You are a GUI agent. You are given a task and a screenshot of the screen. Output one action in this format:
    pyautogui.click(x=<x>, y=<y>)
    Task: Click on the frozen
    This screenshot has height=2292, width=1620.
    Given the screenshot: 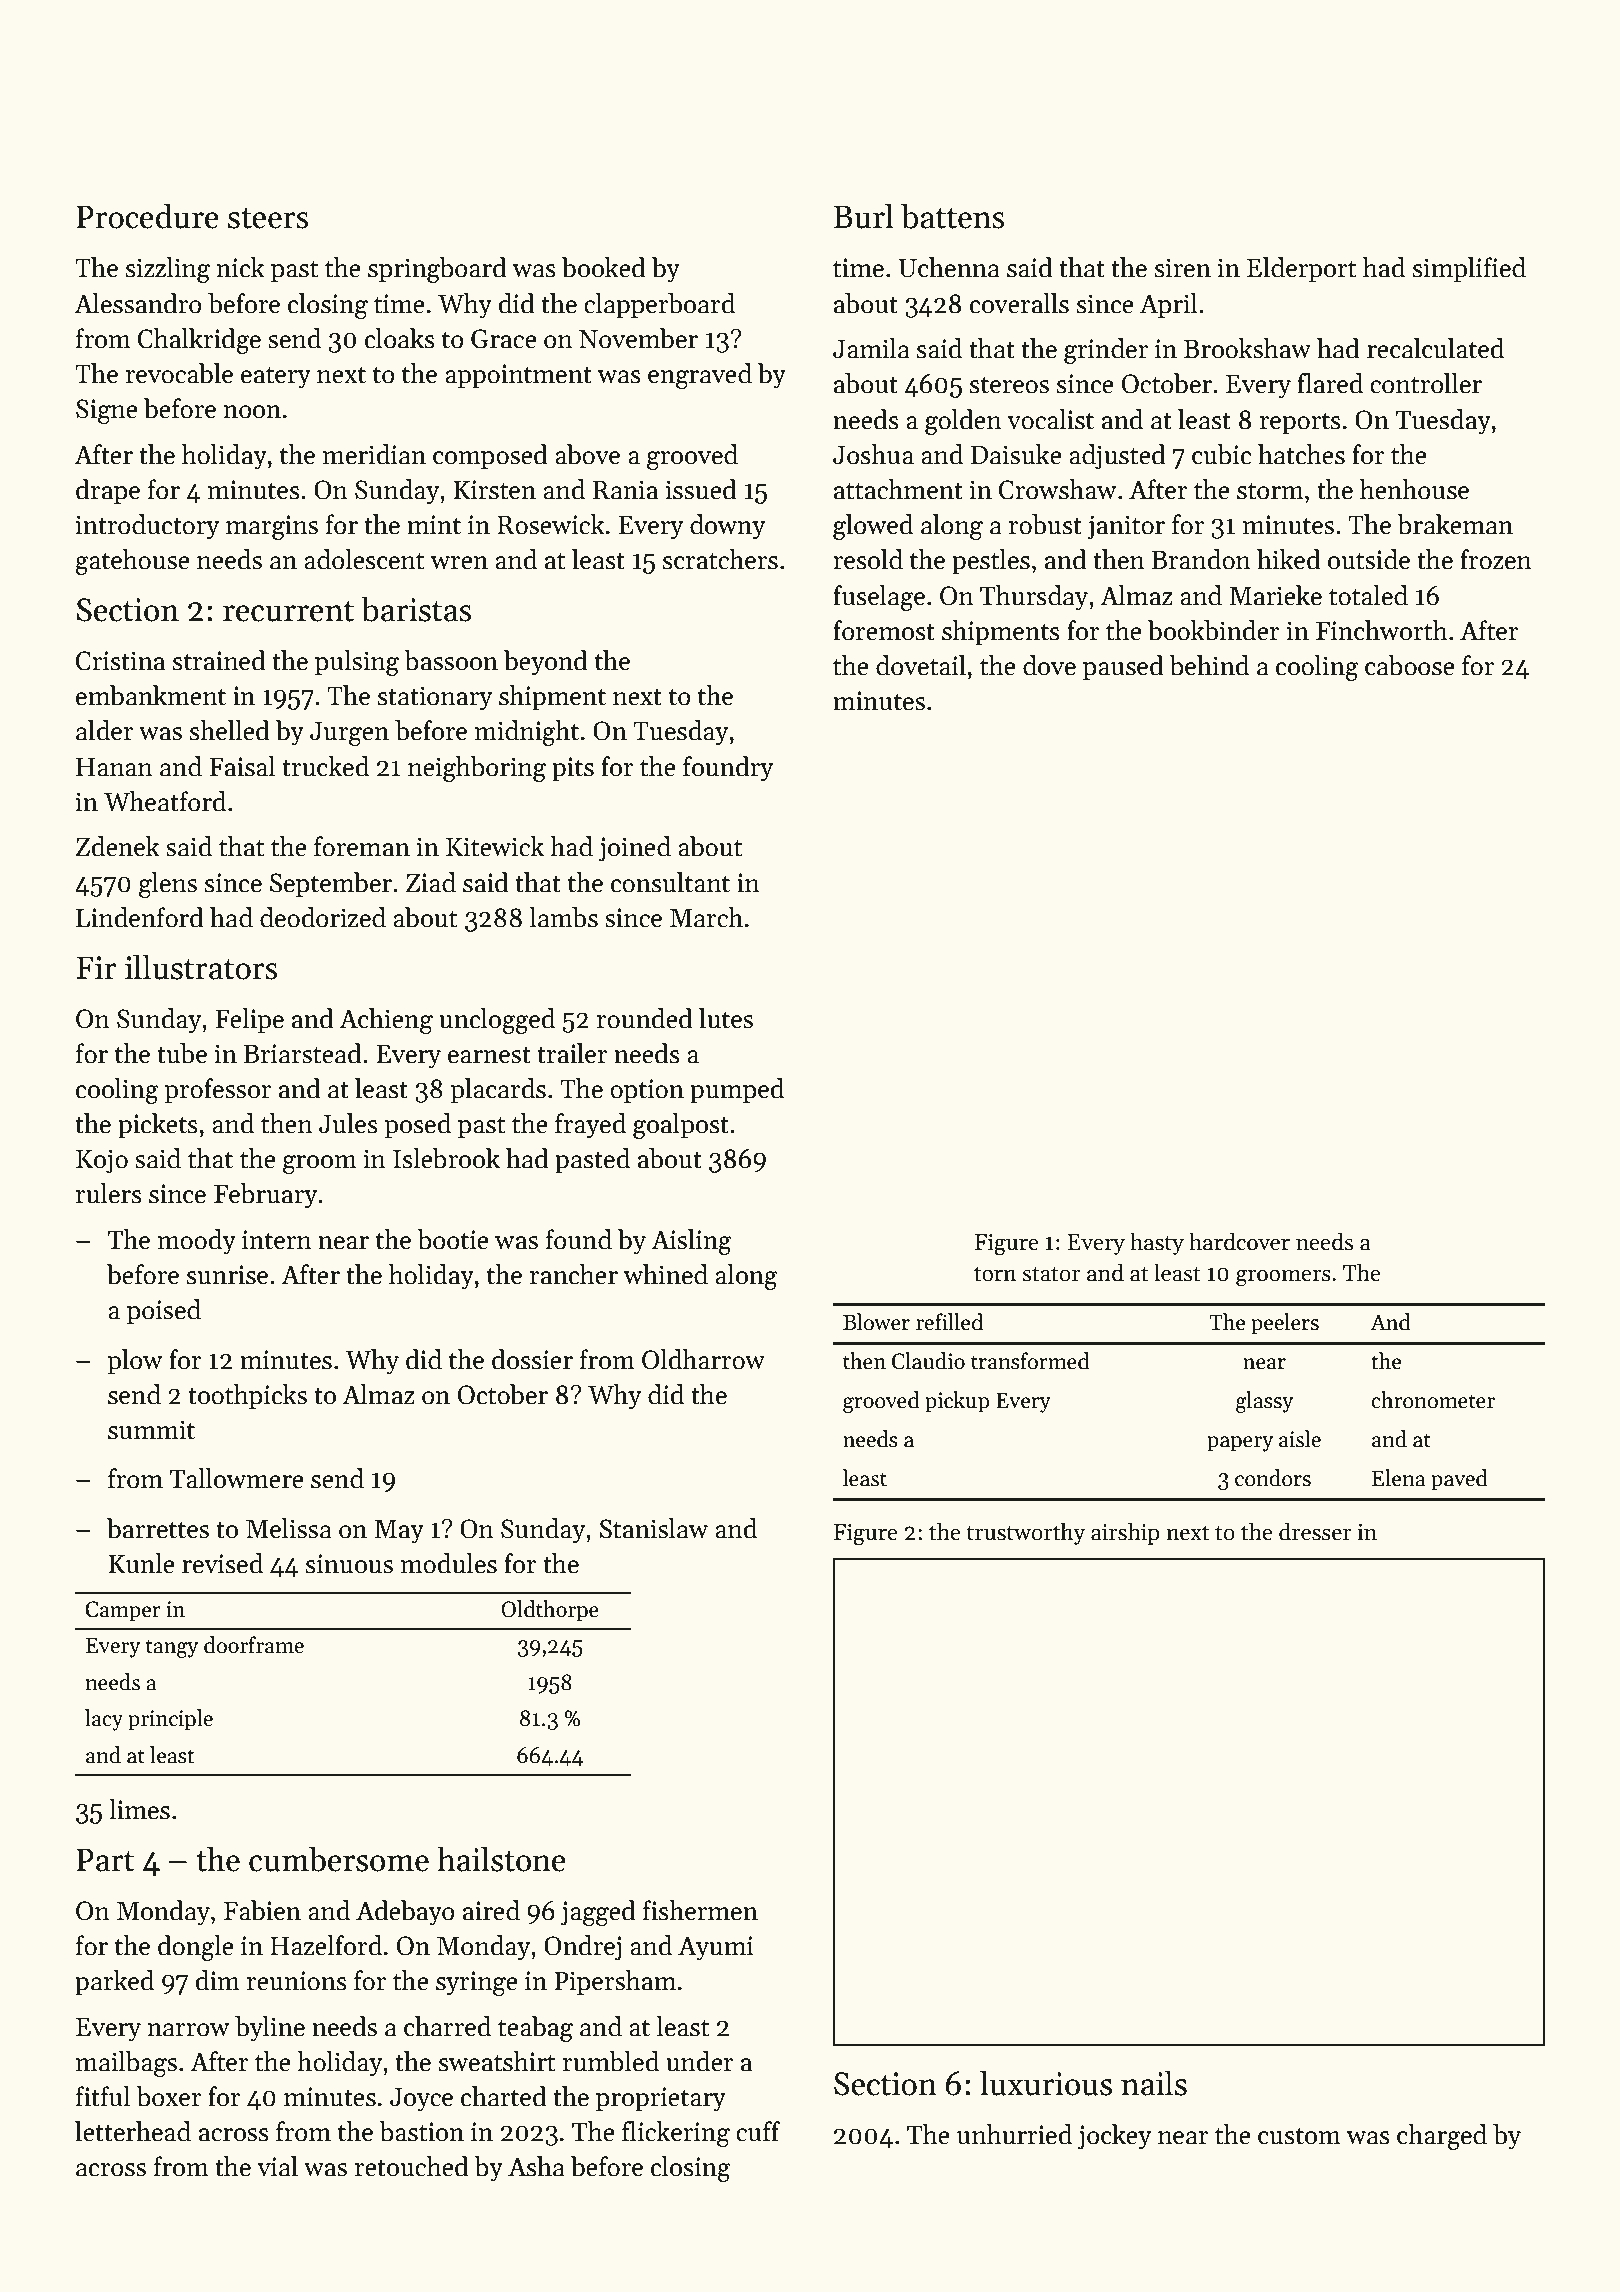 What is the action you would take?
    pyautogui.click(x=1496, y=559)
